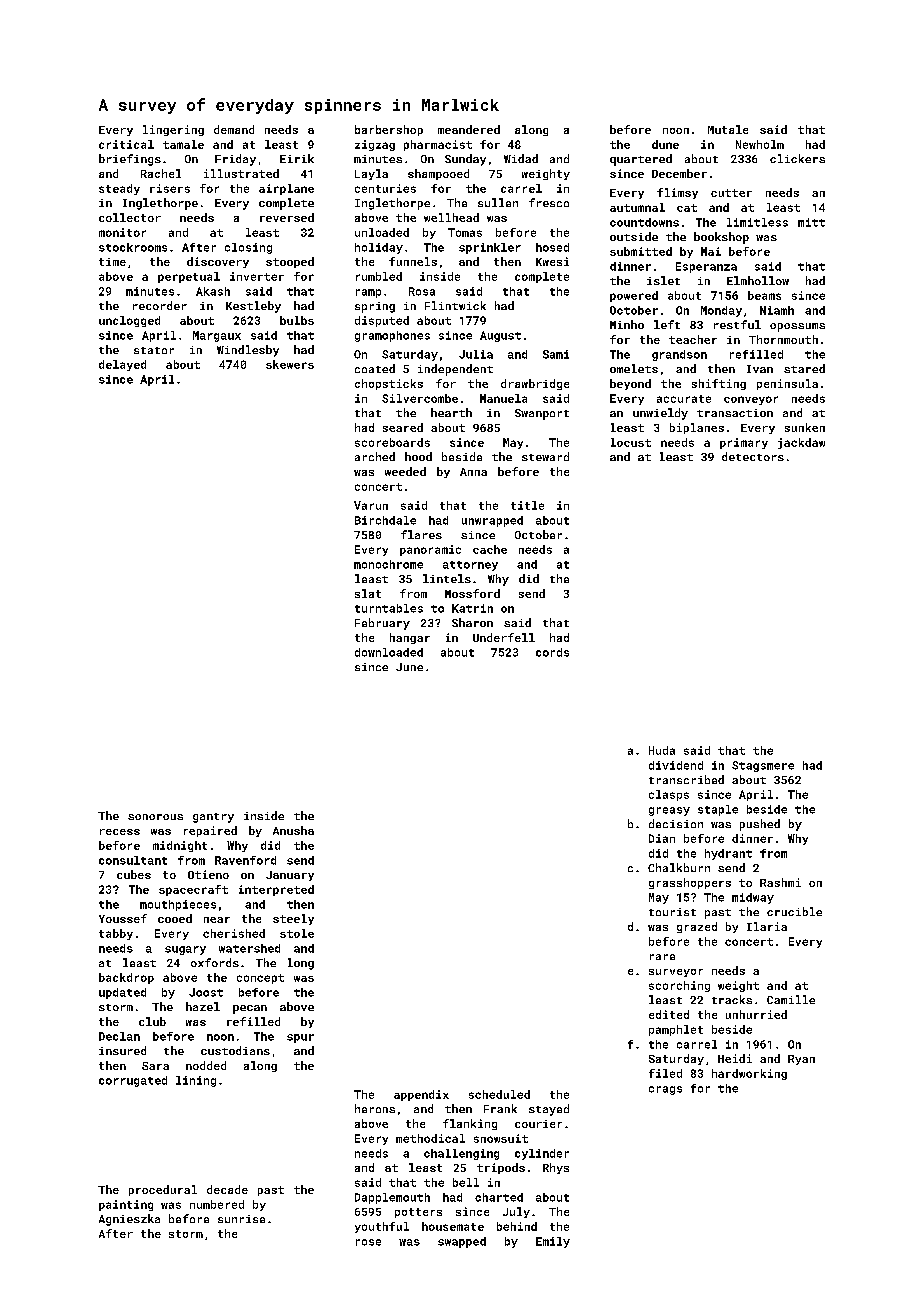 The image size is (924, 1308). I want to click on Mutale, so click(728, 129).
